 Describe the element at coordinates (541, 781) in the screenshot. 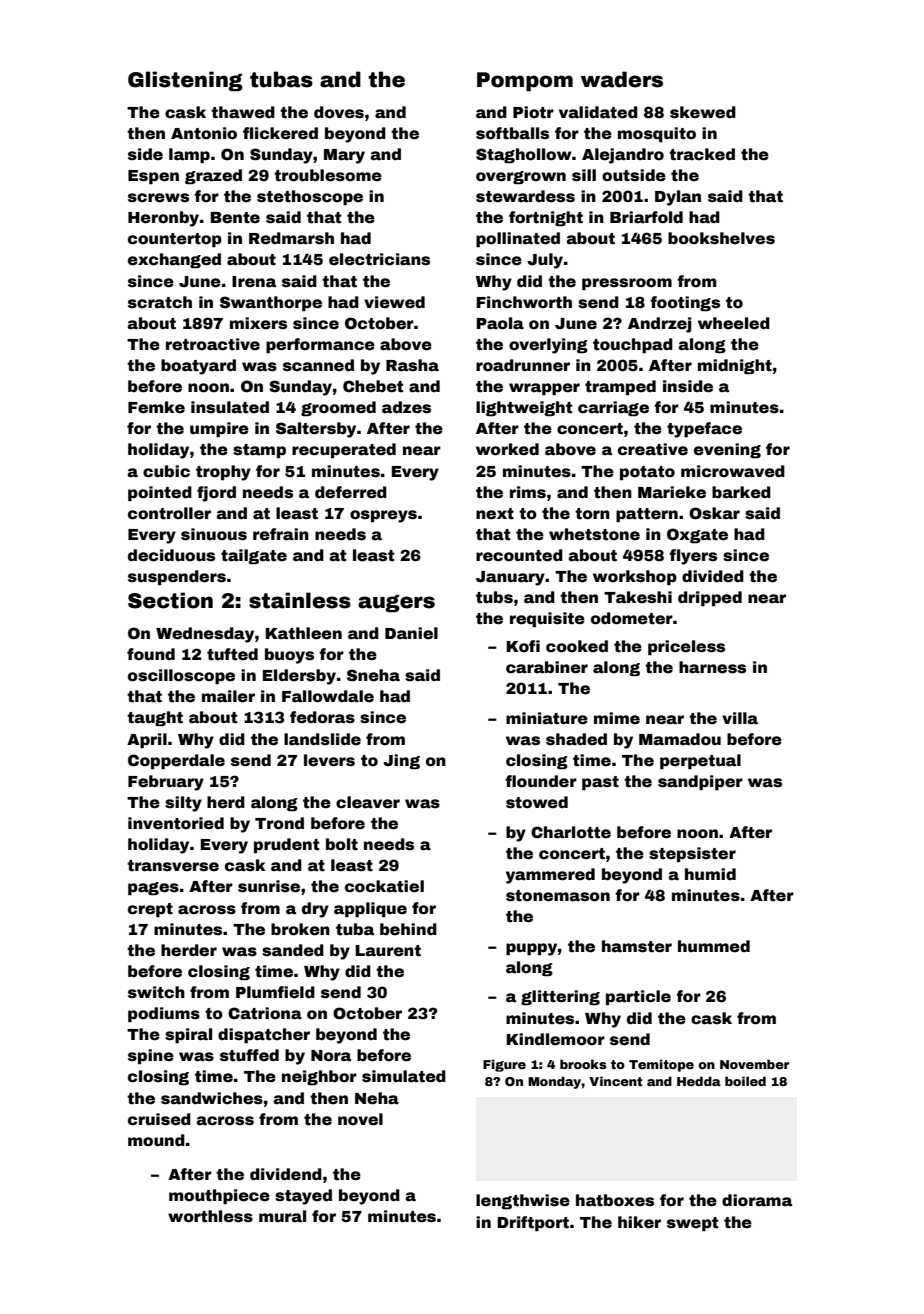

I see `flounder` at that location.
